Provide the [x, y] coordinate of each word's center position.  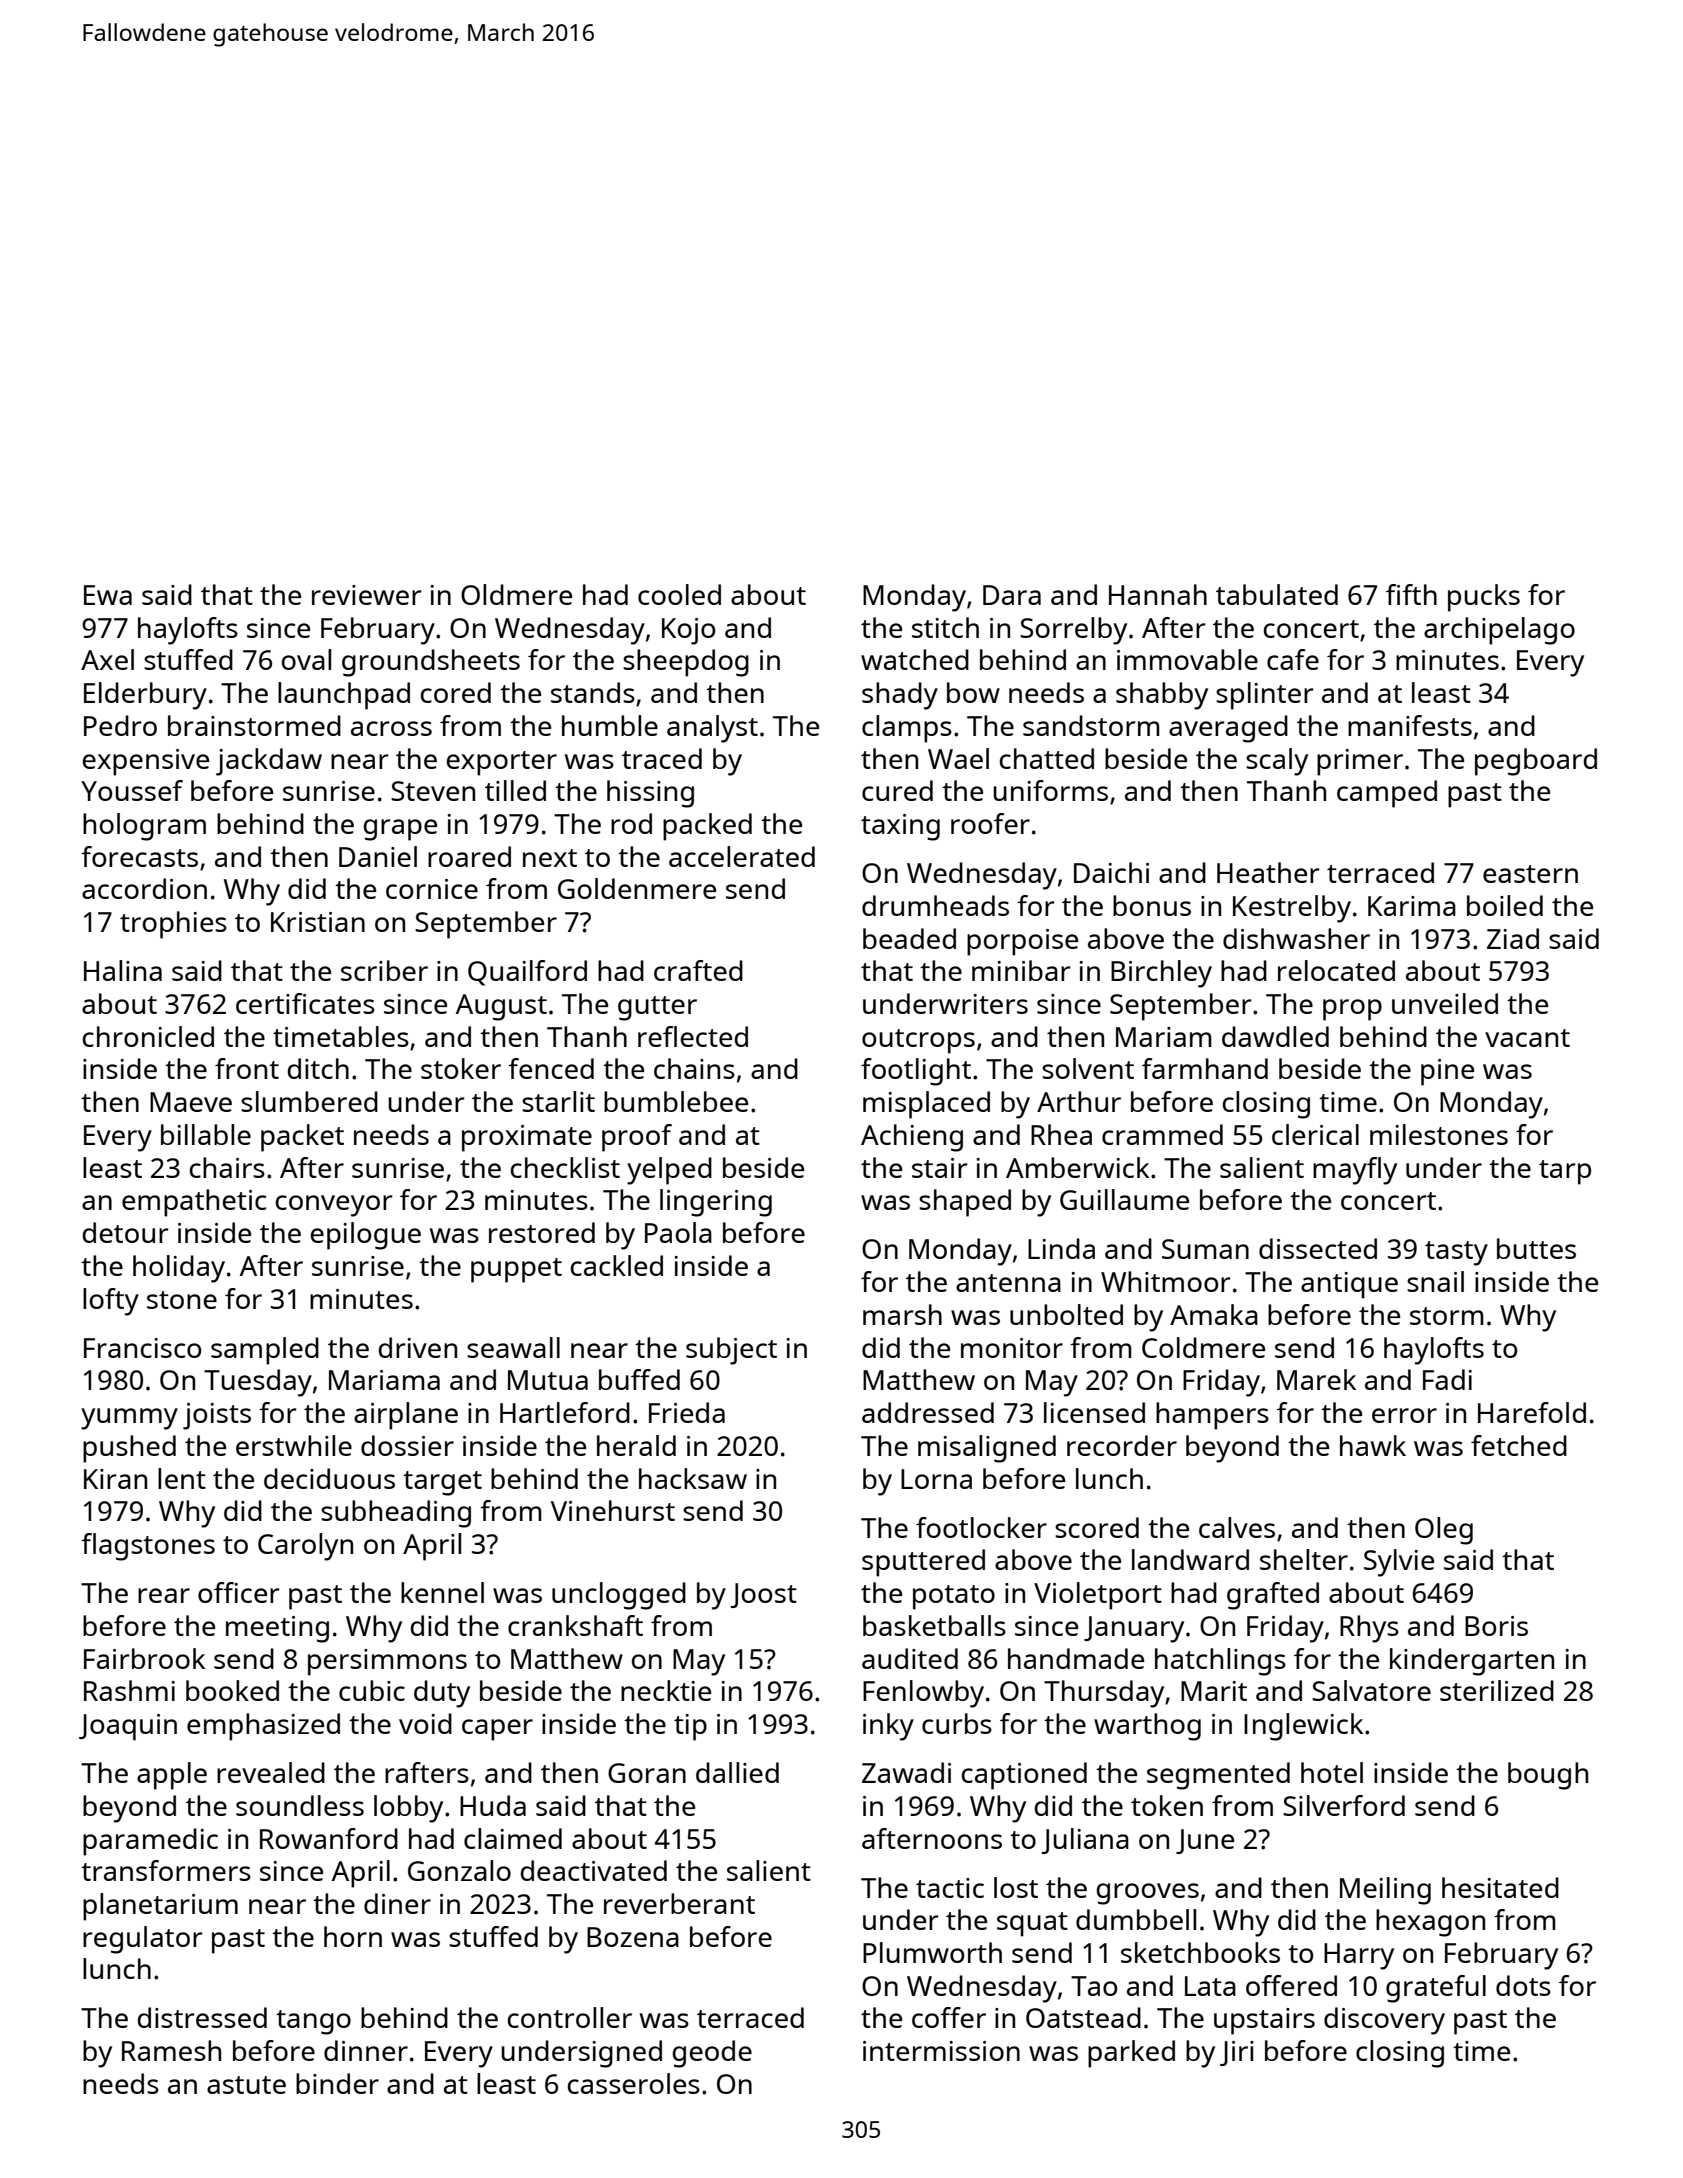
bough [1548, 1776]
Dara [1012, 595]
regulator [142, 1940]
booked [232, 1690]
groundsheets [431, 663]
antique [1349, 1285]
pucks [1484, 598]
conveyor [334, 1206]
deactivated [594, 1870]
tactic [950, 1888]
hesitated [1500, 1887]
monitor [1012, 1348]
